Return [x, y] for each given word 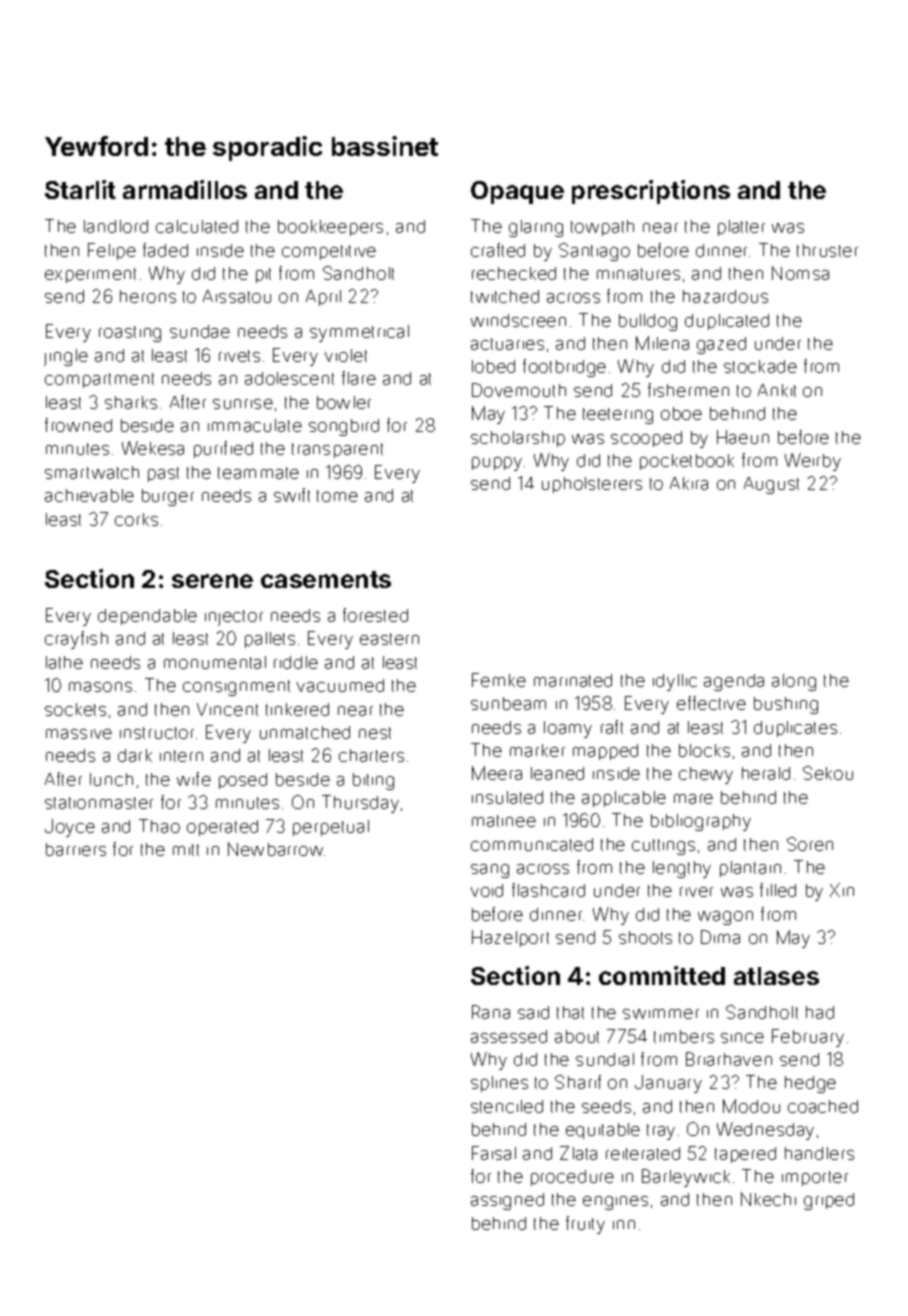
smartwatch [92, 472]
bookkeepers [330, 228]
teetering [618, 416]
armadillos [185, 189]
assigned [507, 1201]
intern [181, 756]
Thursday [360, 804]
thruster [827, 250]
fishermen [688, 390]
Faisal [494, 1153]
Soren [810, 844]
